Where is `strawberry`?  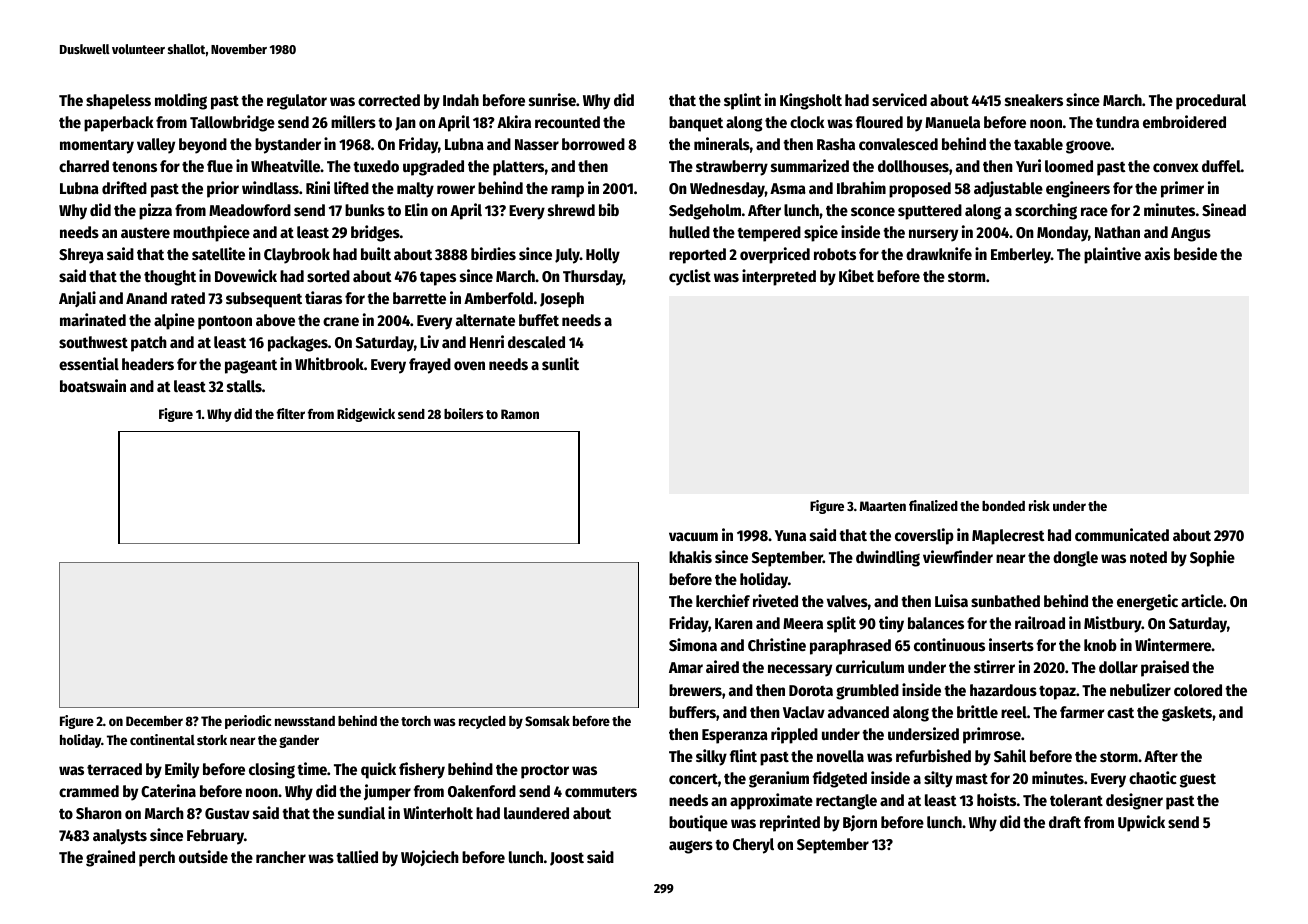 strawberry is located at coordinates (732, 168).
